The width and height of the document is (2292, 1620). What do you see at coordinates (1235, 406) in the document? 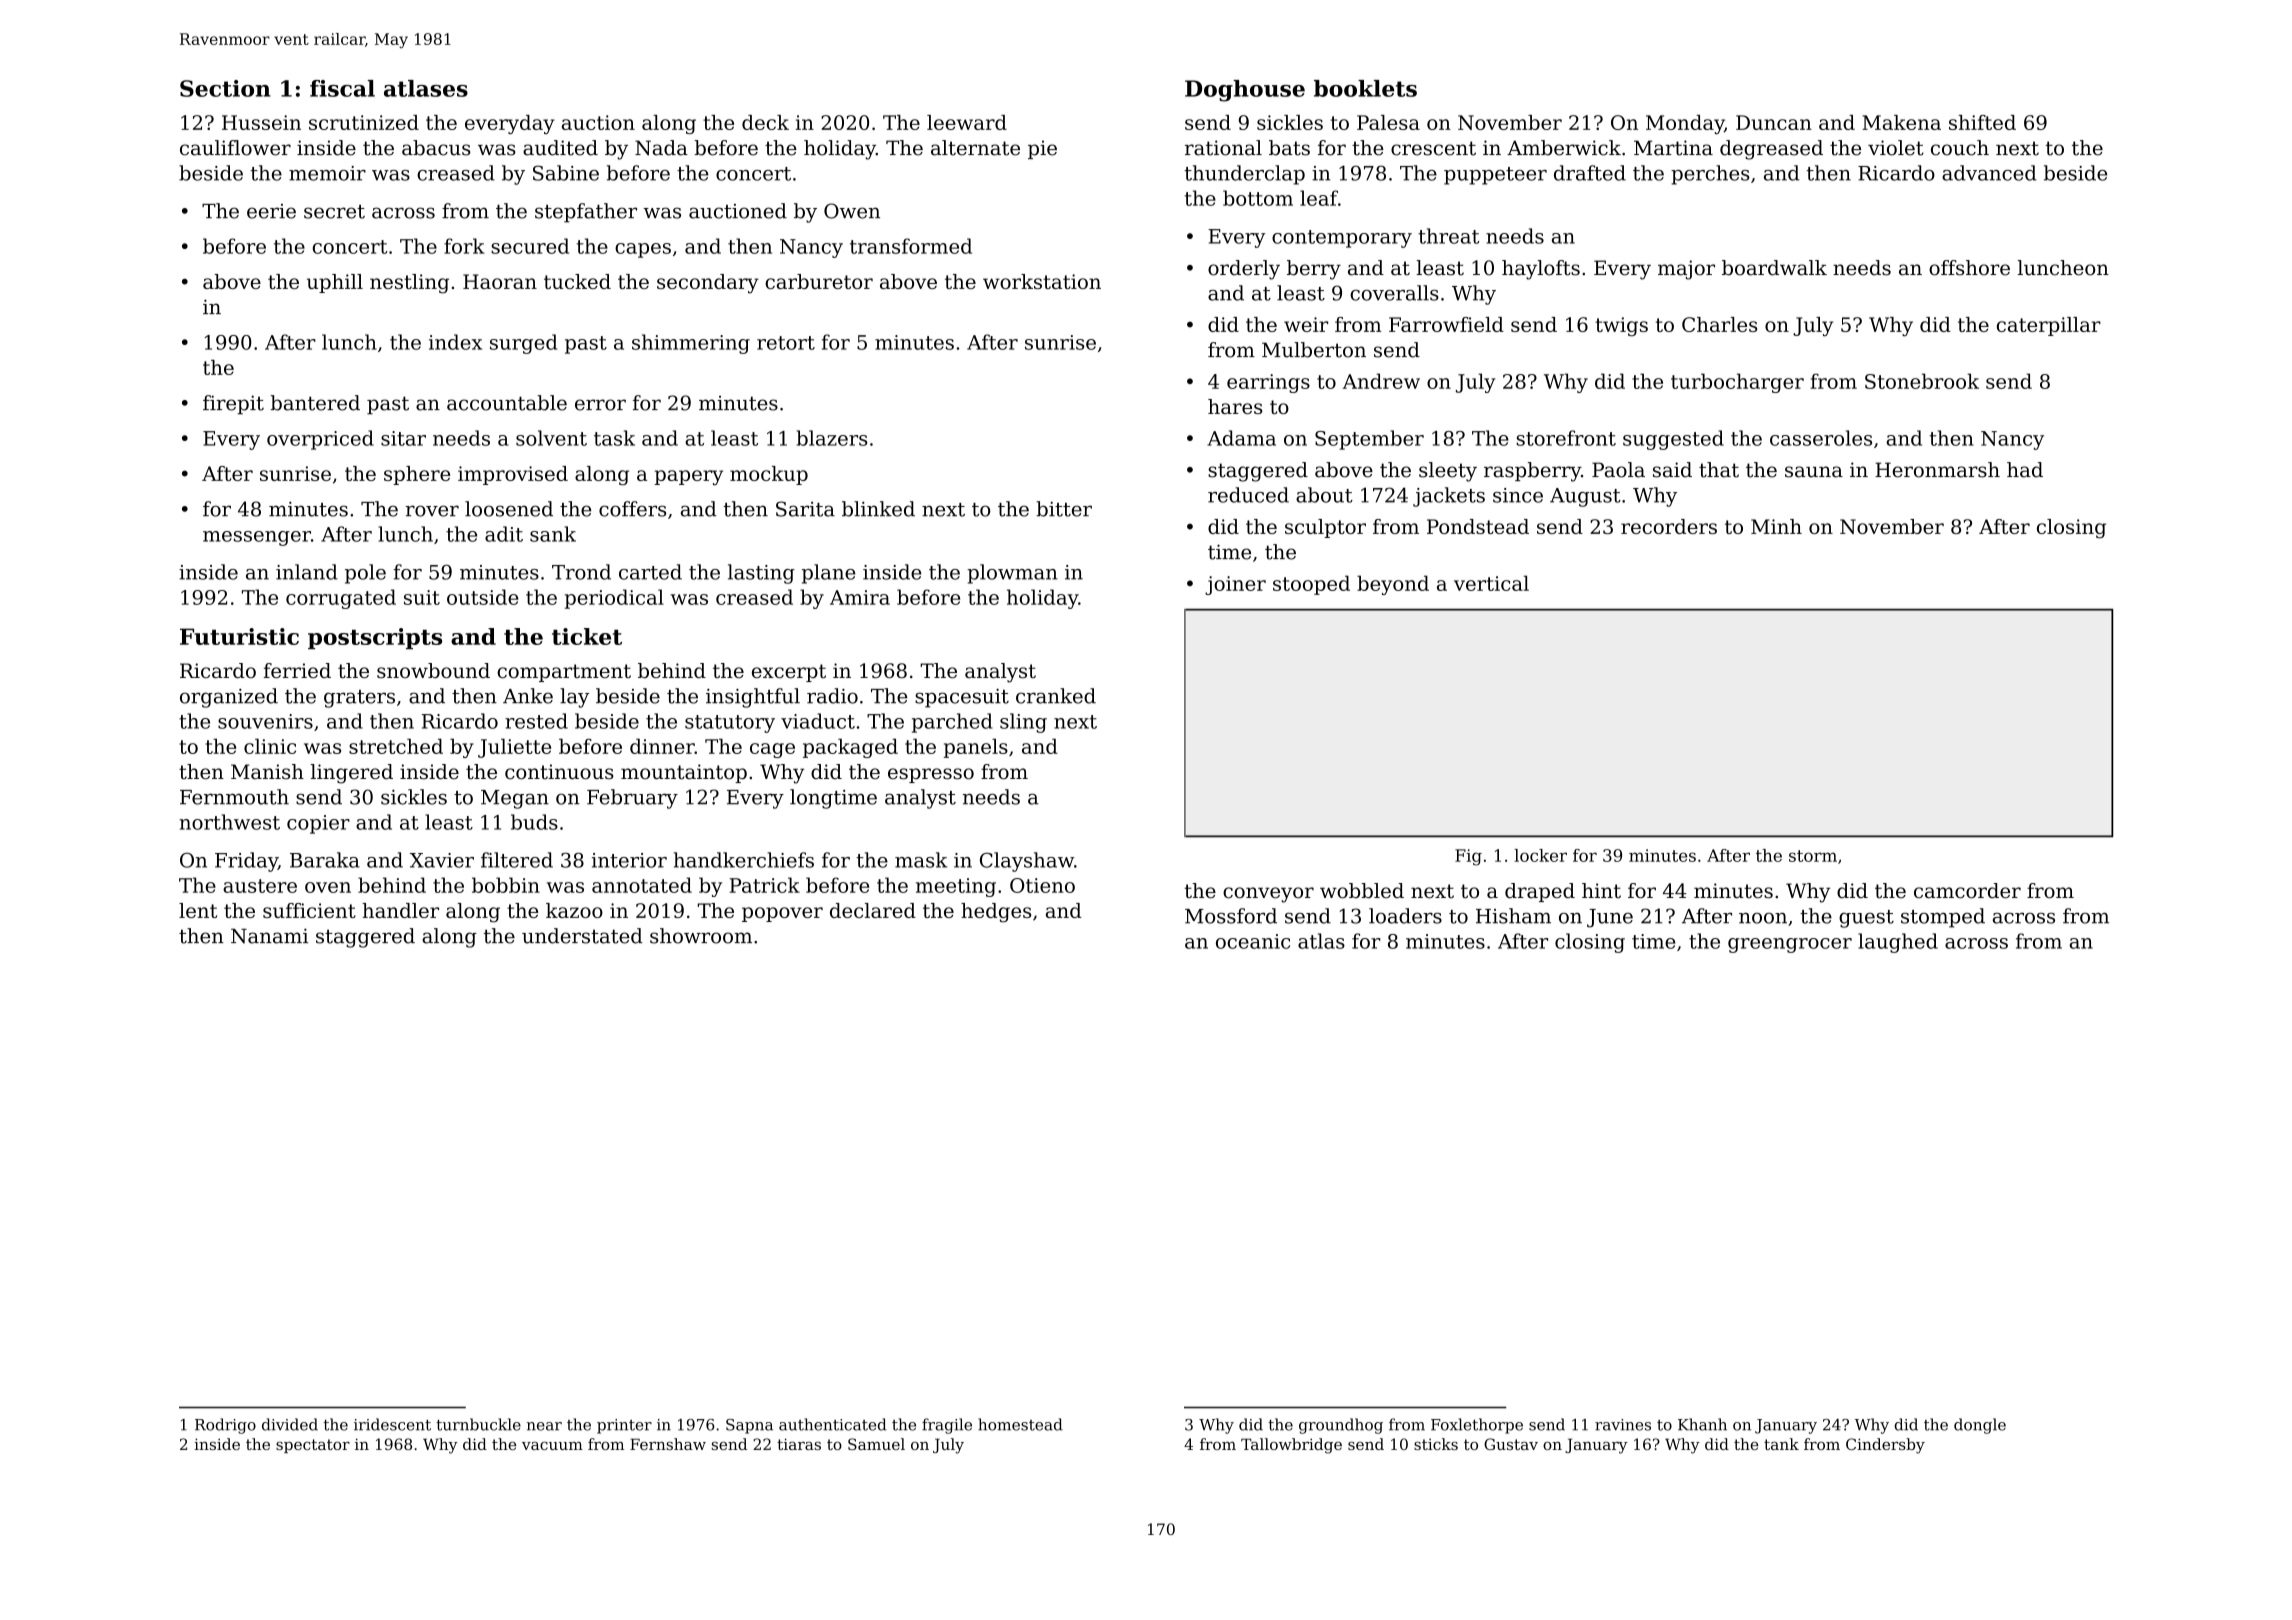
I see `hares` at bounding box center [1235, 406].
